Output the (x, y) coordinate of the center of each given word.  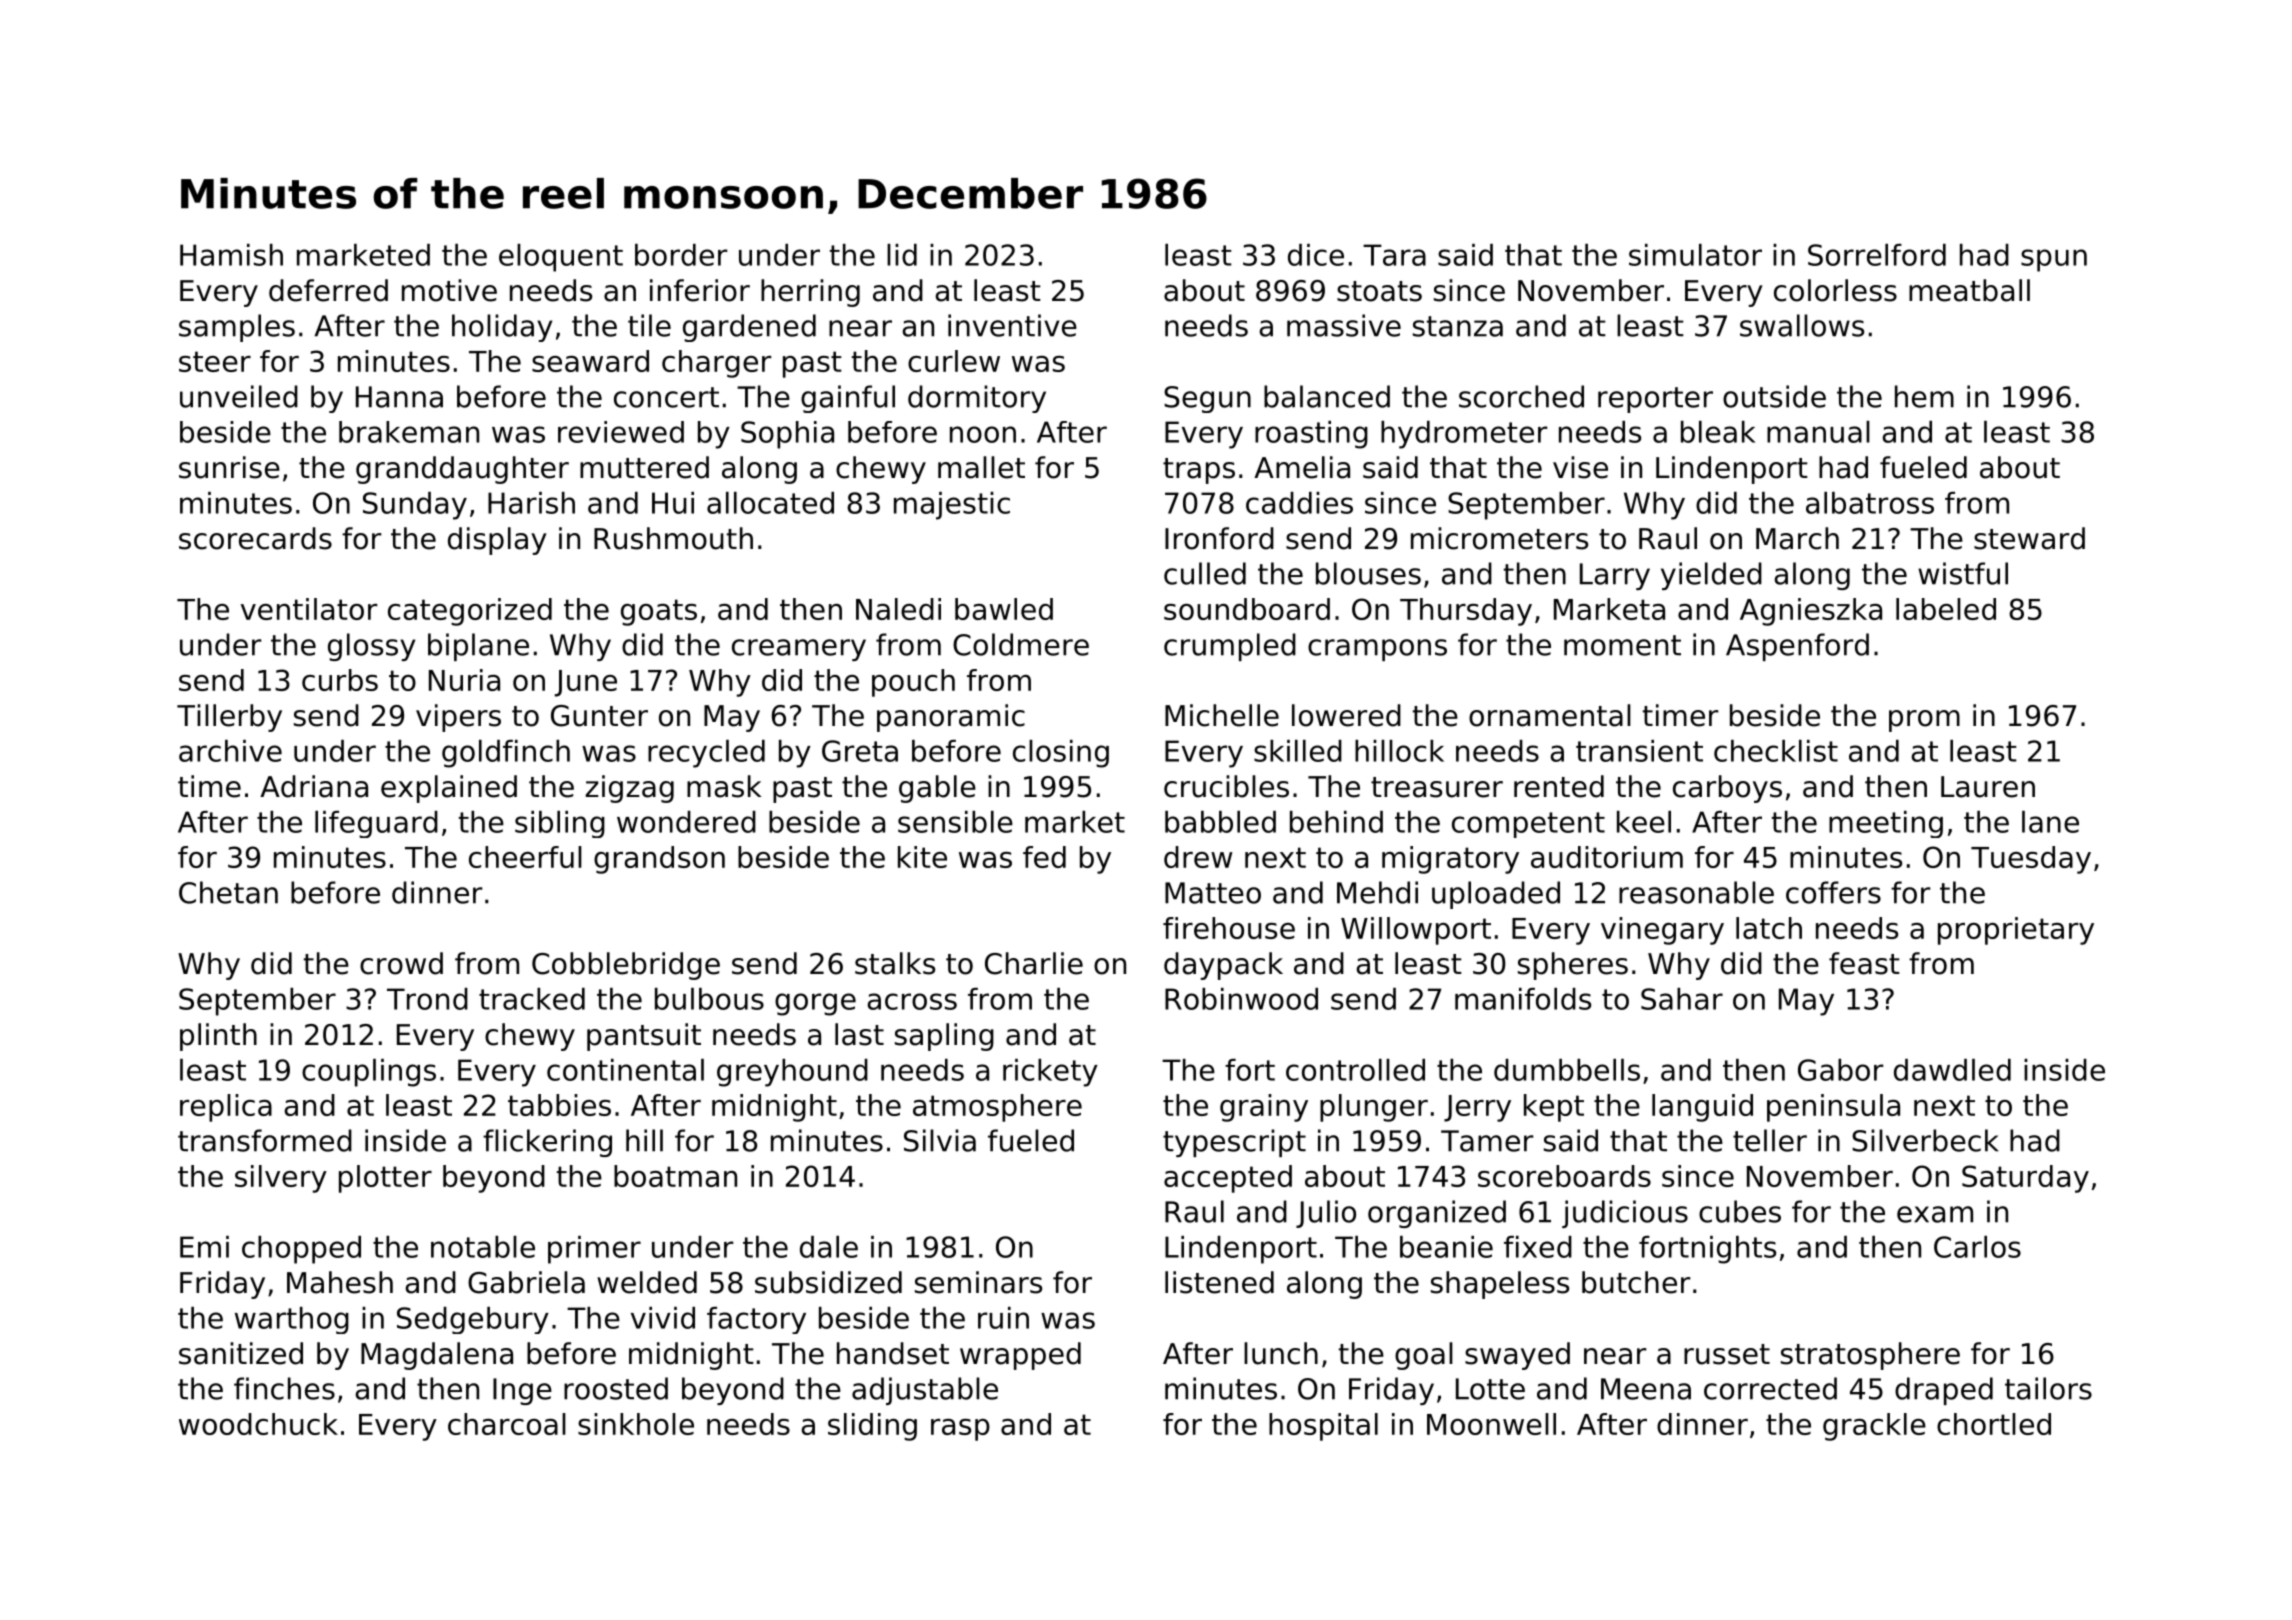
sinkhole (636, 1424)
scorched (1521, 396)
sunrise (229, 467)
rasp (960, 1430)
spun (2054, 260)
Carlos (1977, 1247)
